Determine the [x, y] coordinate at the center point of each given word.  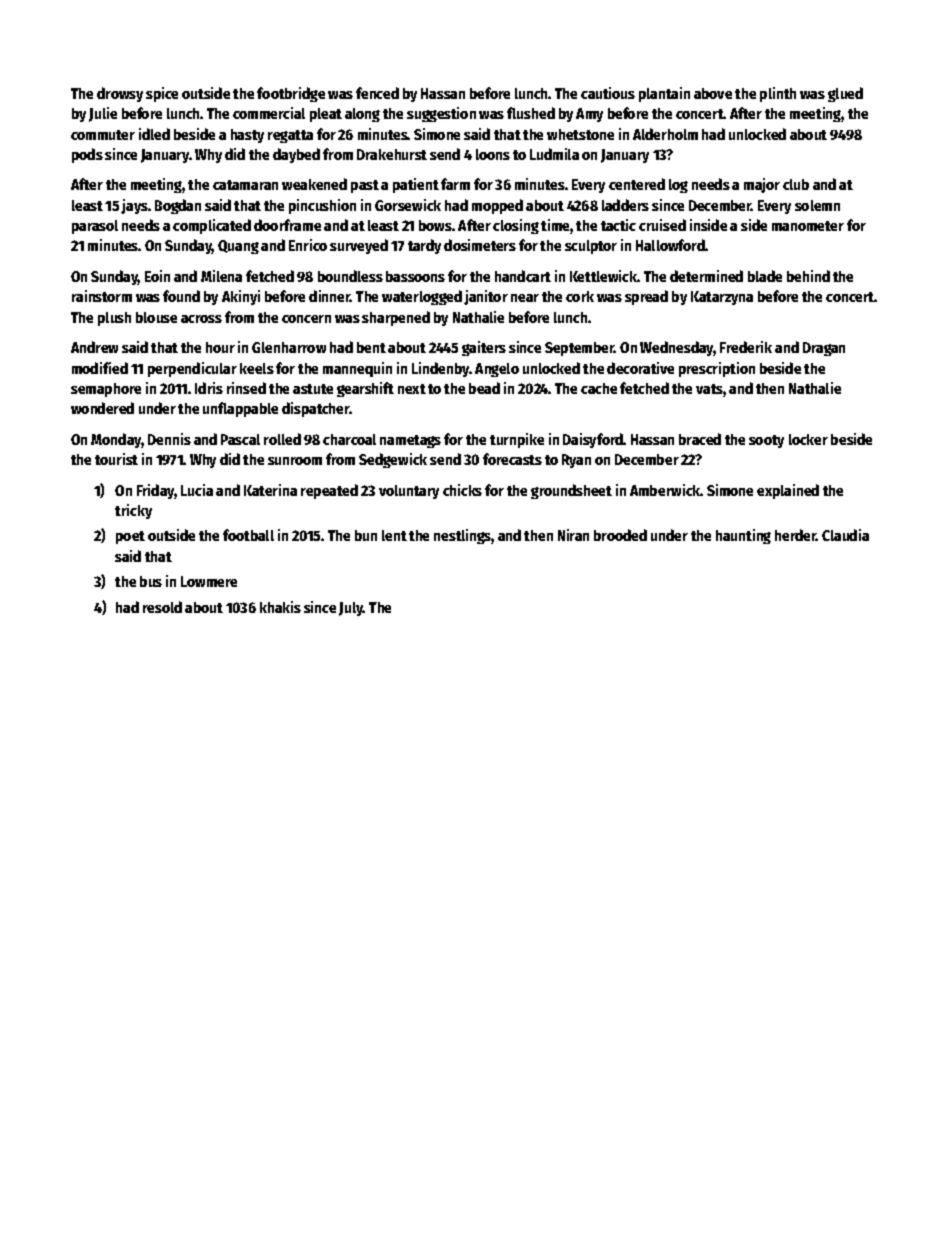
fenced [377, 93]
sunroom [295, 461]
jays [134, 206]
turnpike [517, 440]
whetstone [580, 134]
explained [788, 491]
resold [162, 607]
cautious [608, 93]
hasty [247, 136]
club [796, 184]
